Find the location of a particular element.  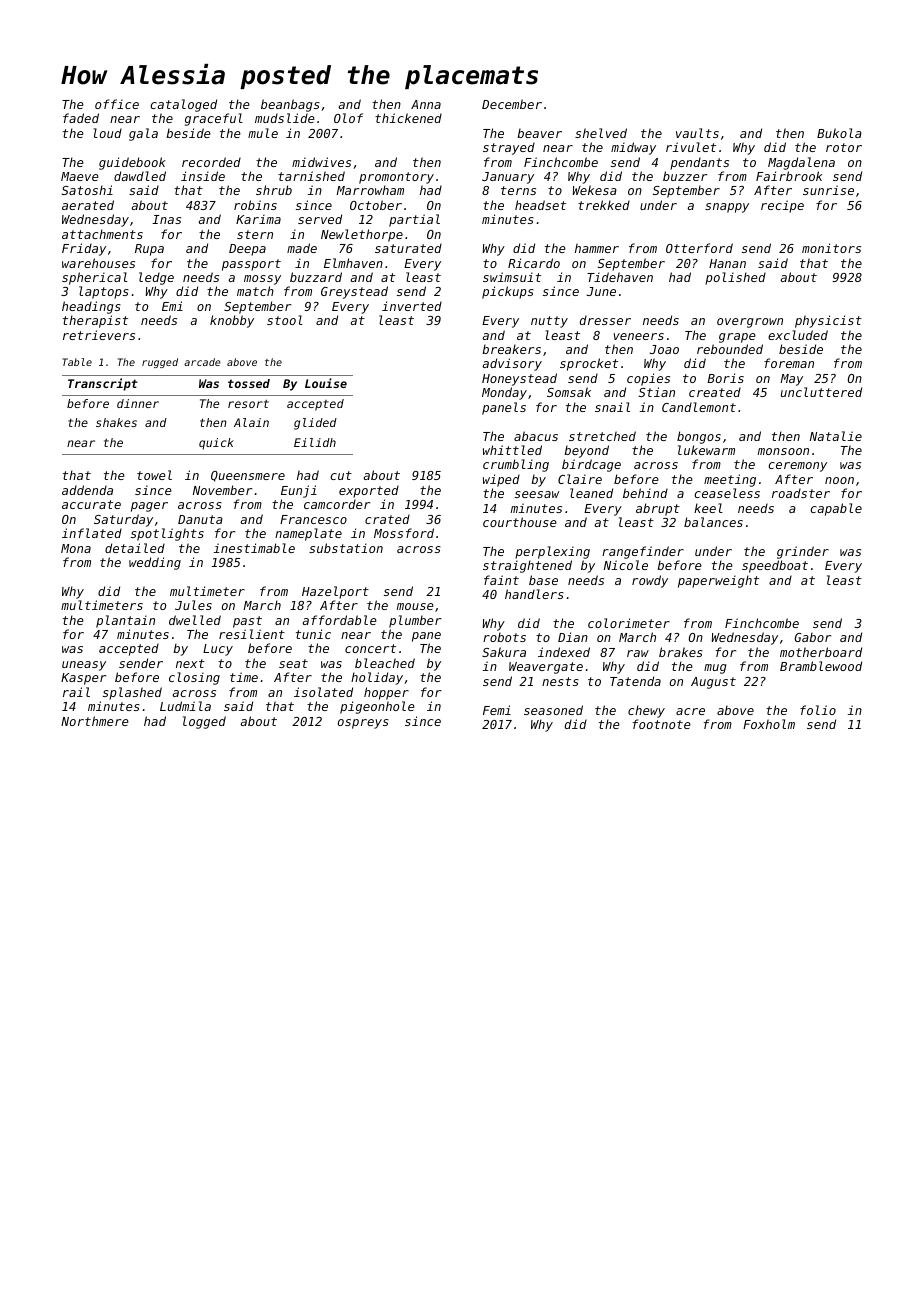

balances is located at coordinates (713, 522).
